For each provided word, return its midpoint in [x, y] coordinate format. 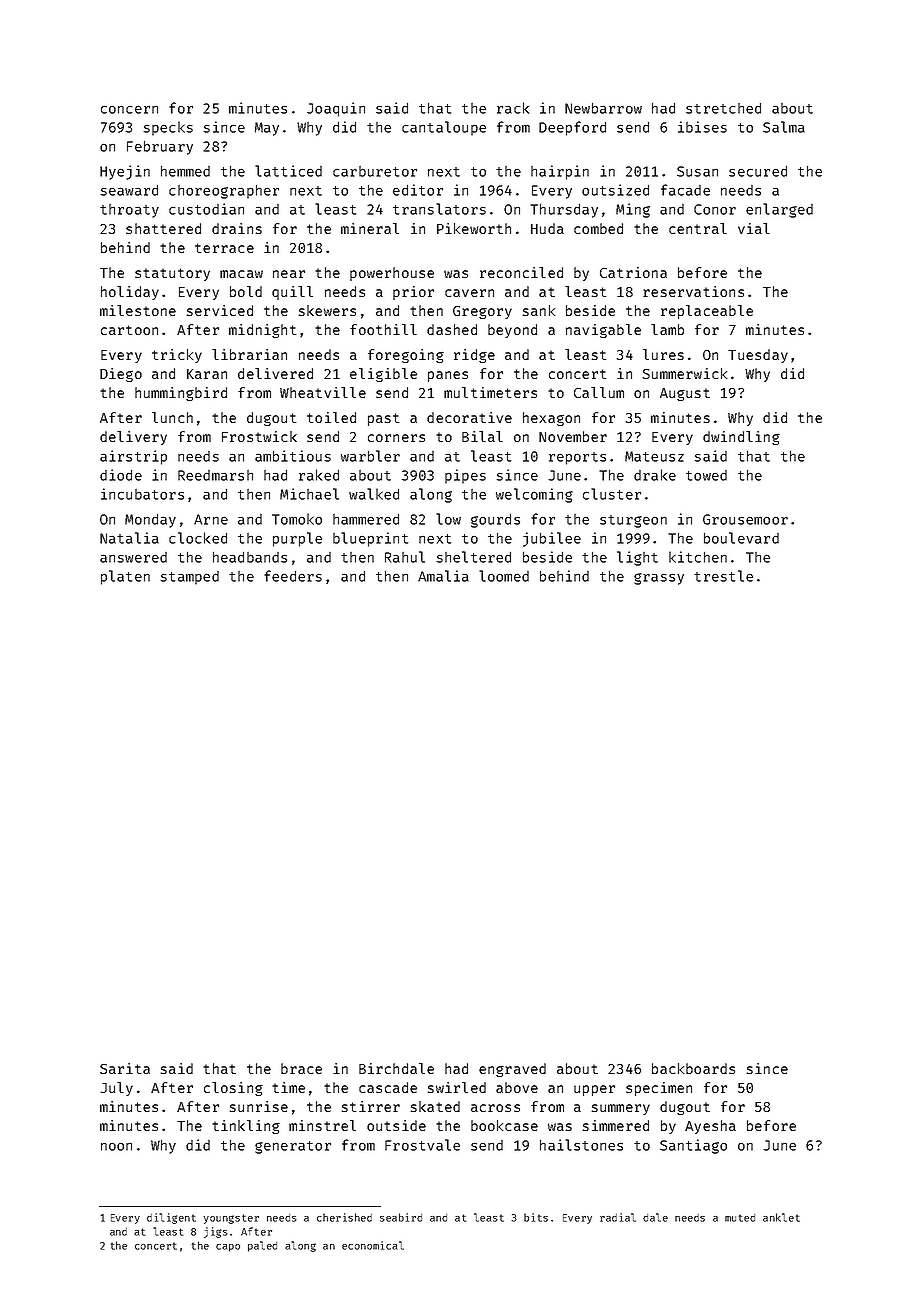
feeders [293, 576]
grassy [659, 579]
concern [129, 109]
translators [439, 209]
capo [228, 1248]
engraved [512, 1070]
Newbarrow [603, 108]
